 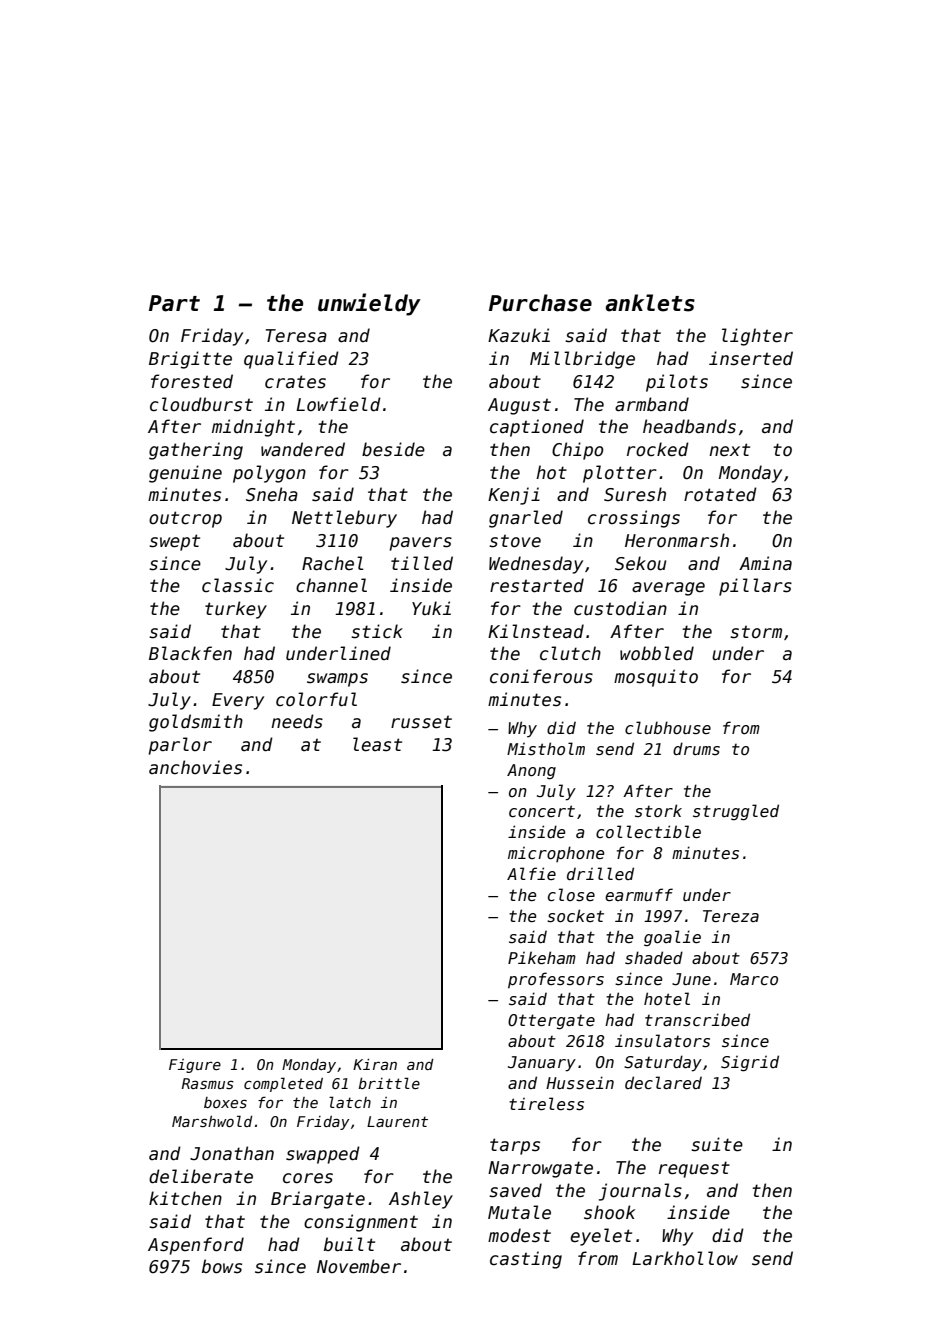 I want to click on drilled, so click(x=600, y=873).
